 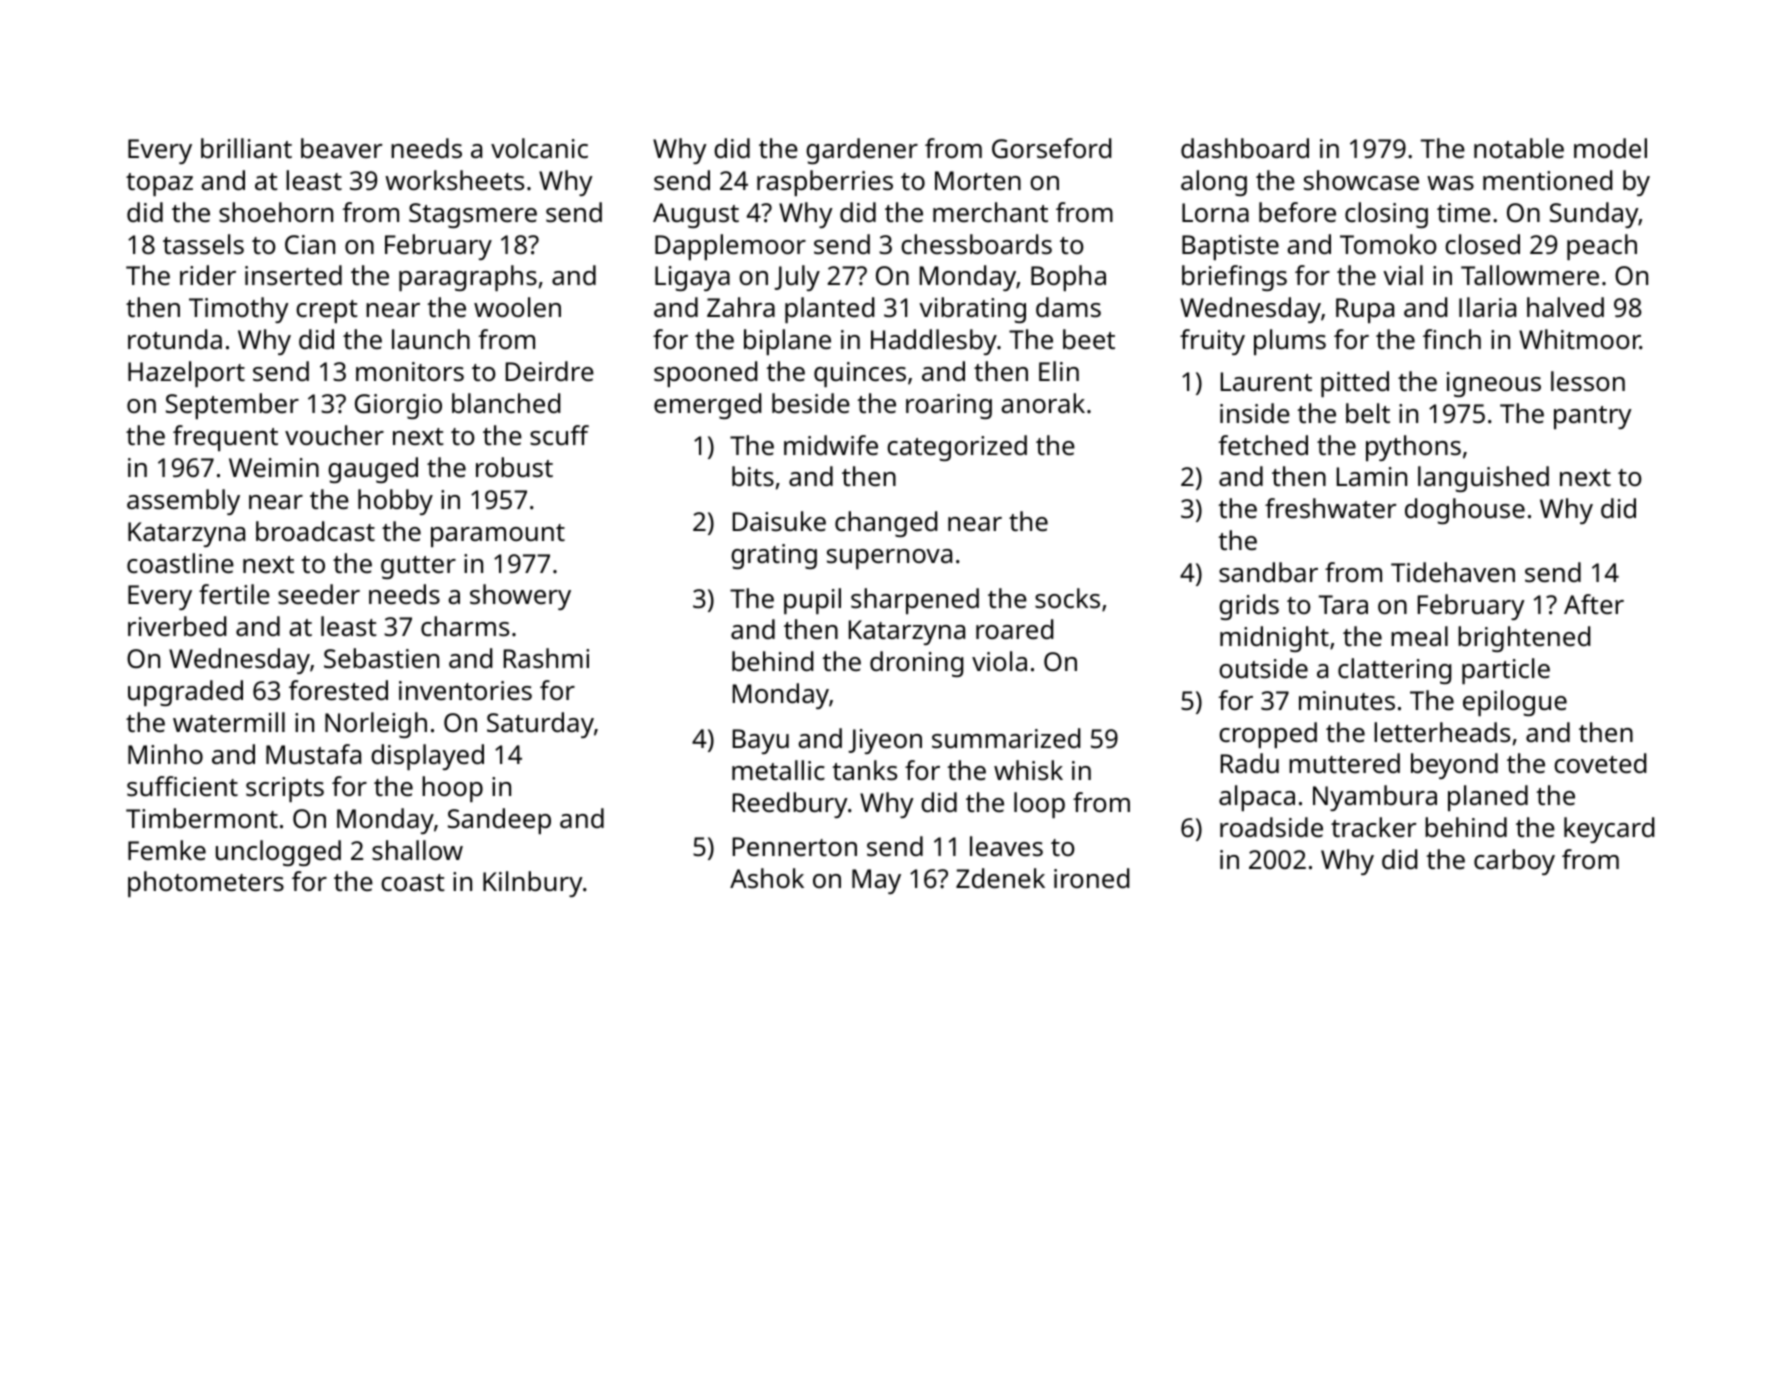 I want to click on loop, so click(x=1039, y=805).
